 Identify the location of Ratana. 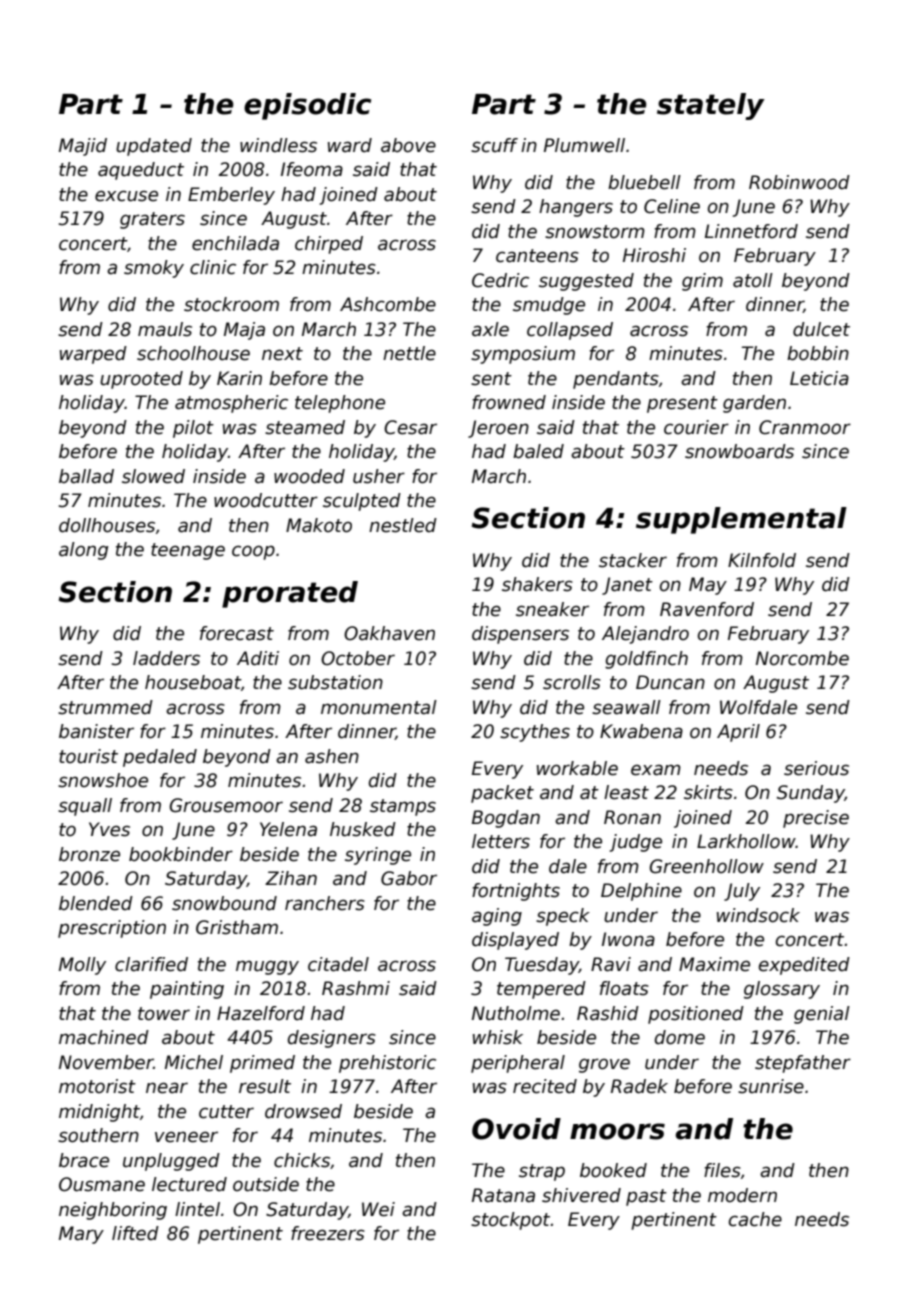
(503, 1195).
